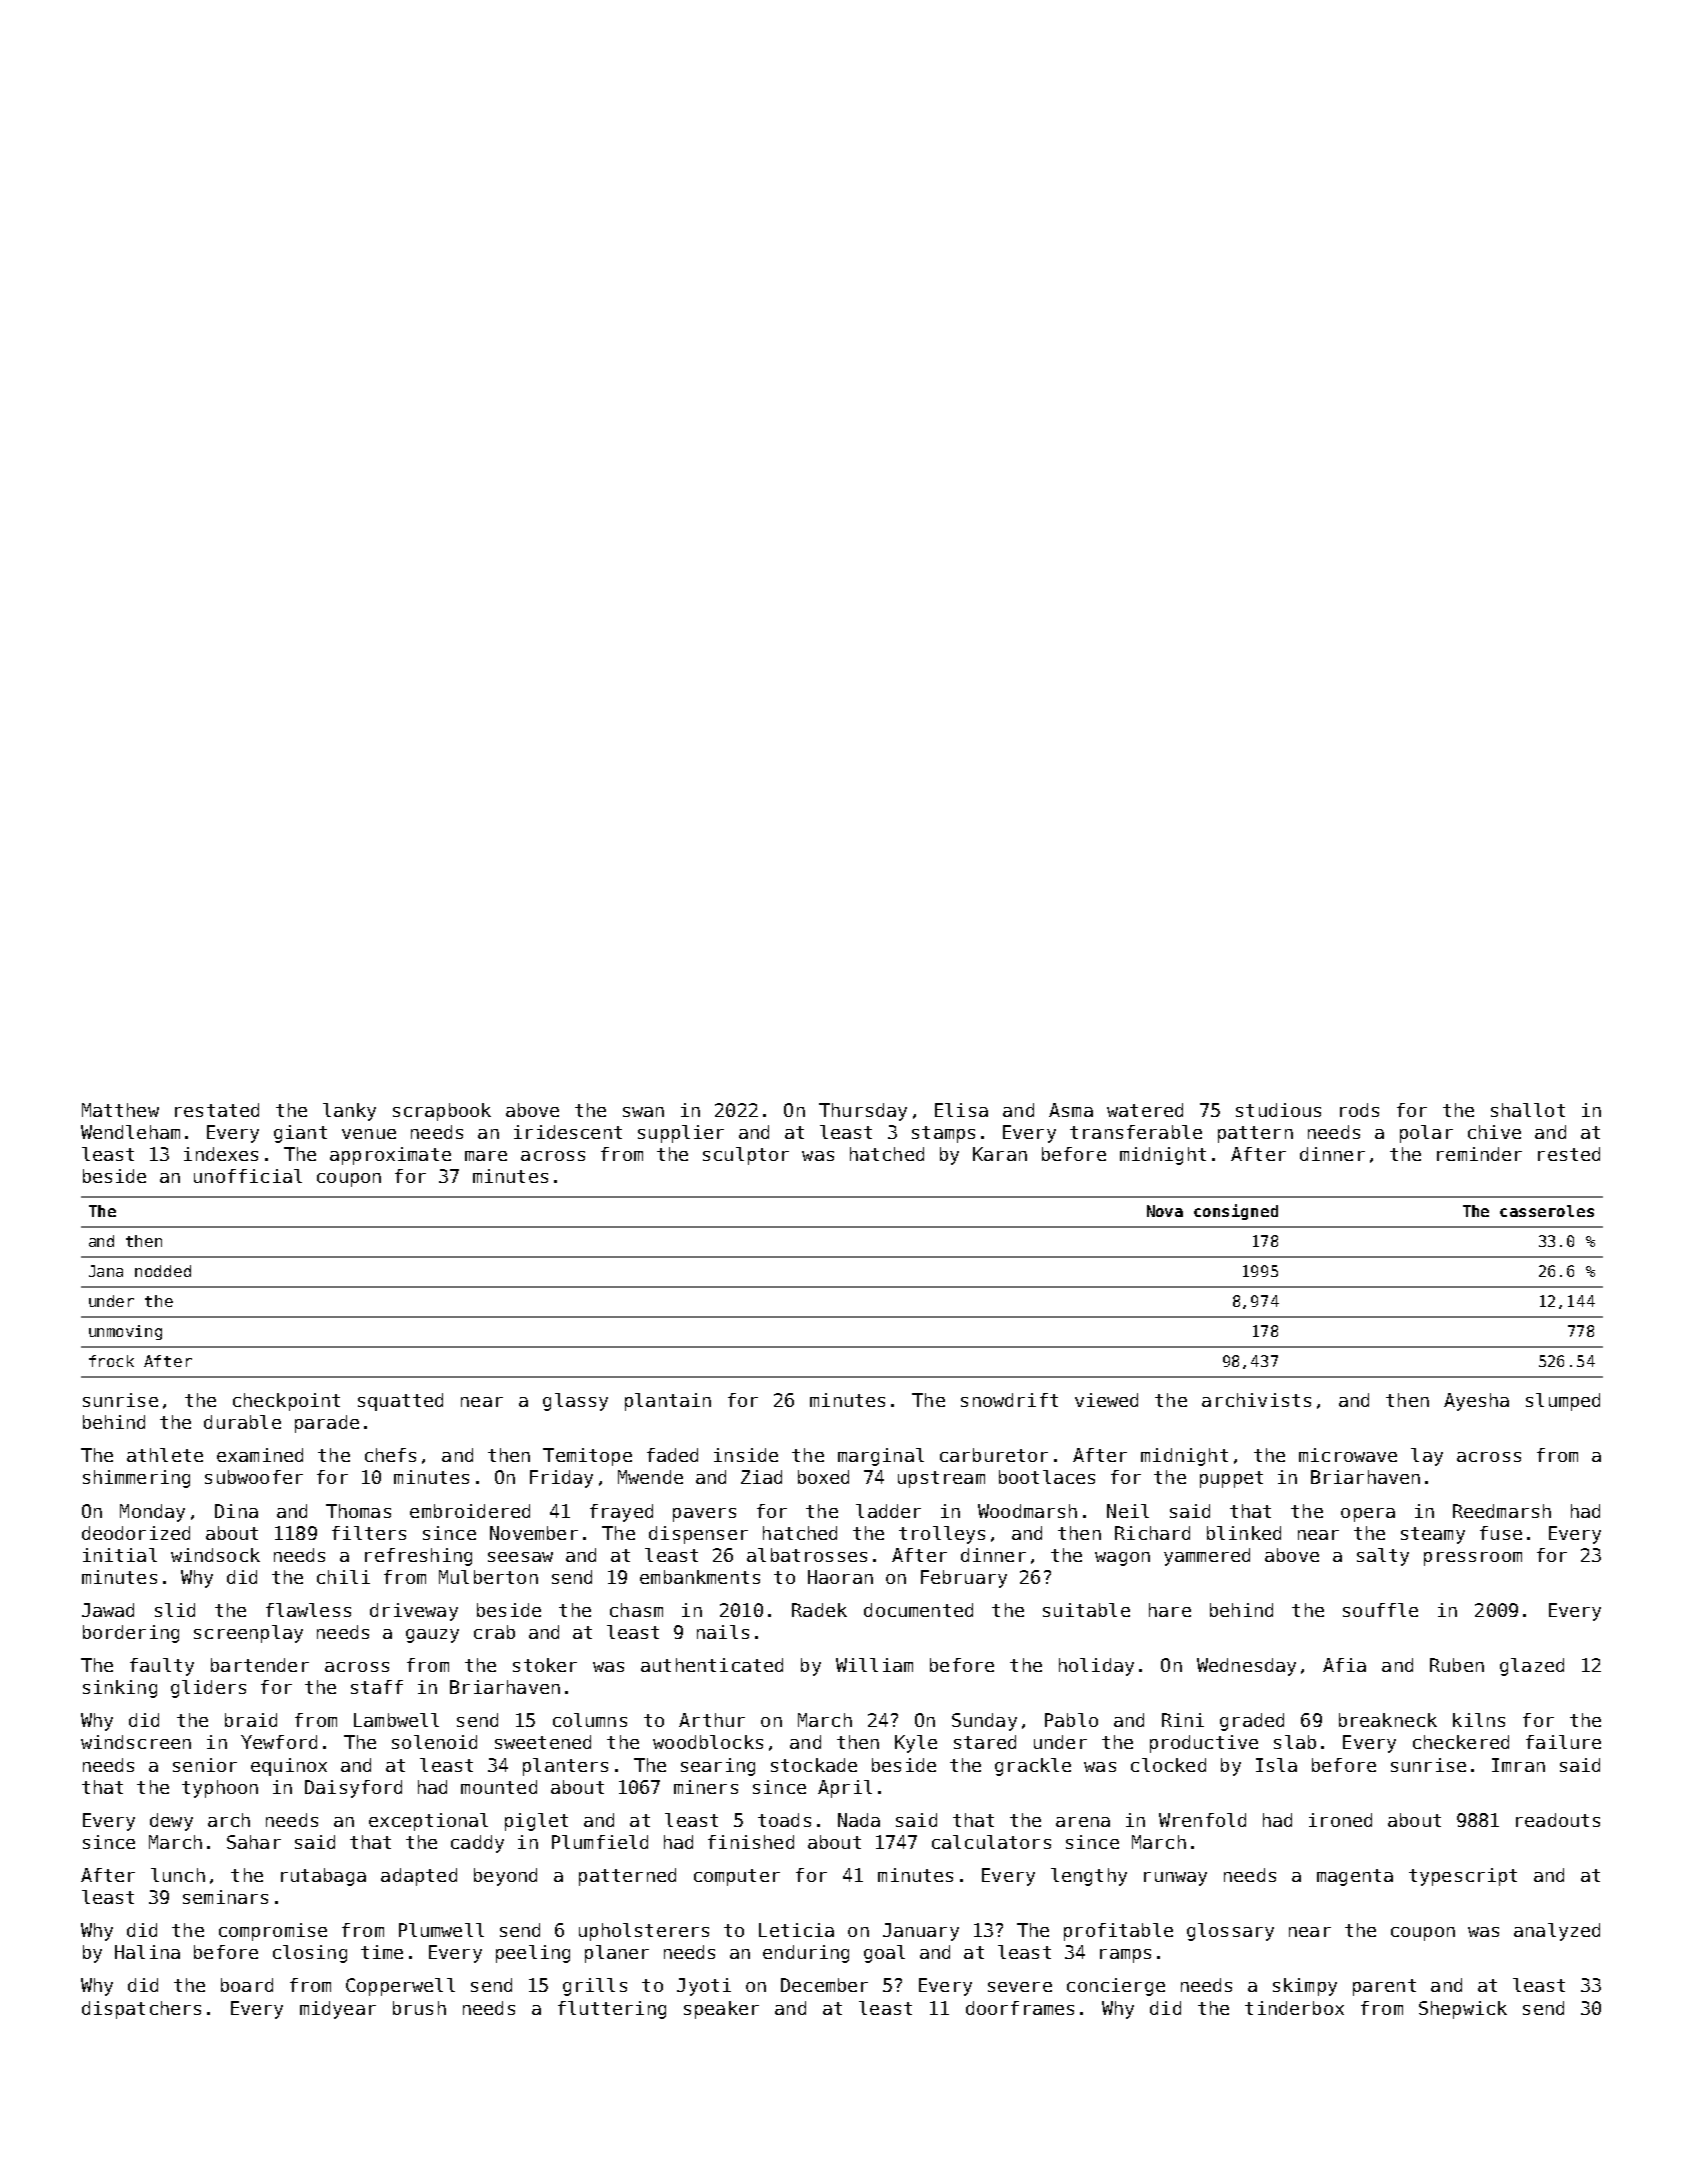  What do you see at coordinates (300, 1134) in the screenshot?
I see `giant` at bounding box center [300, 1134].
